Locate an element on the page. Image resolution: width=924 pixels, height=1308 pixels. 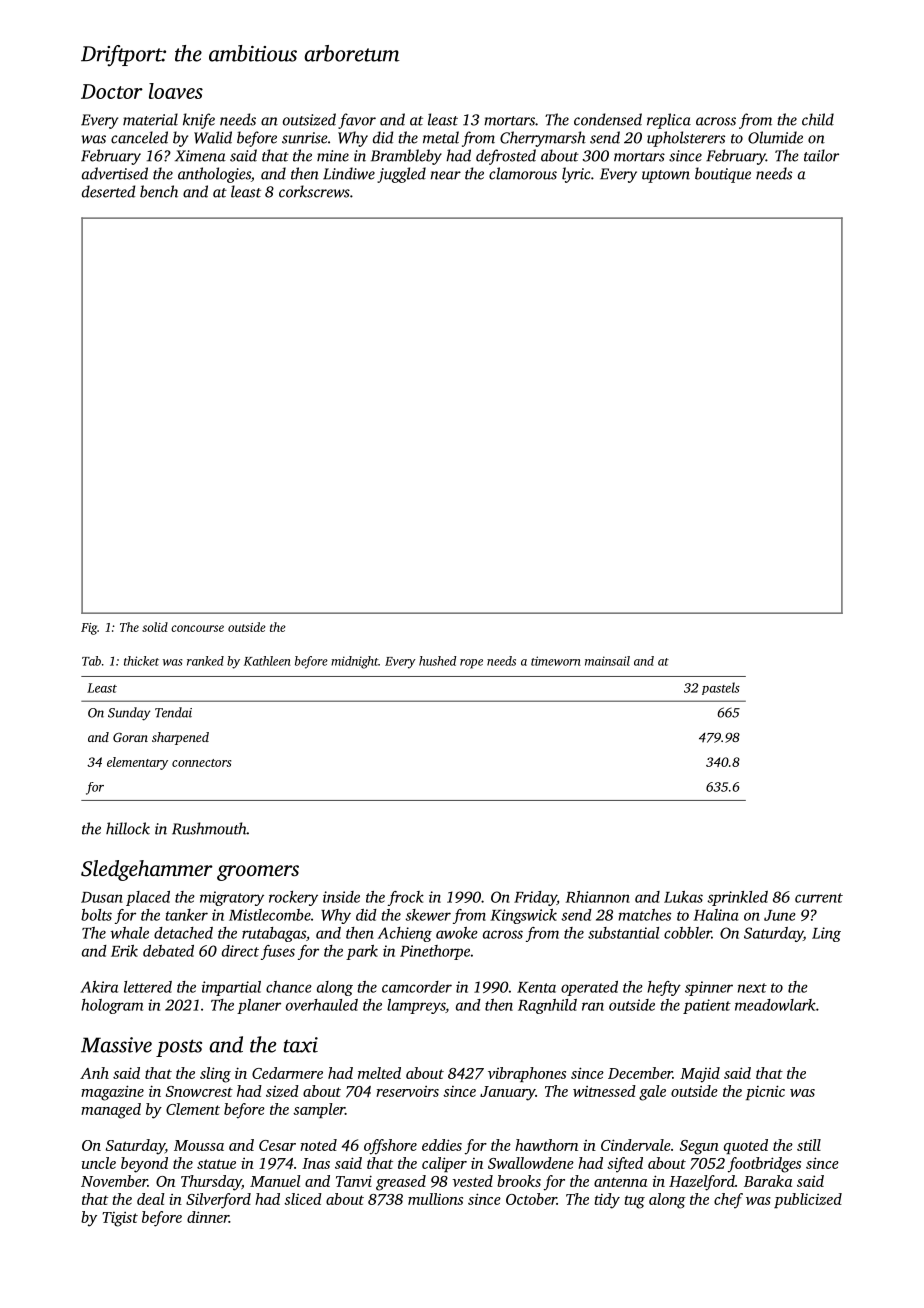
June is located at coordinates (780, 915).
